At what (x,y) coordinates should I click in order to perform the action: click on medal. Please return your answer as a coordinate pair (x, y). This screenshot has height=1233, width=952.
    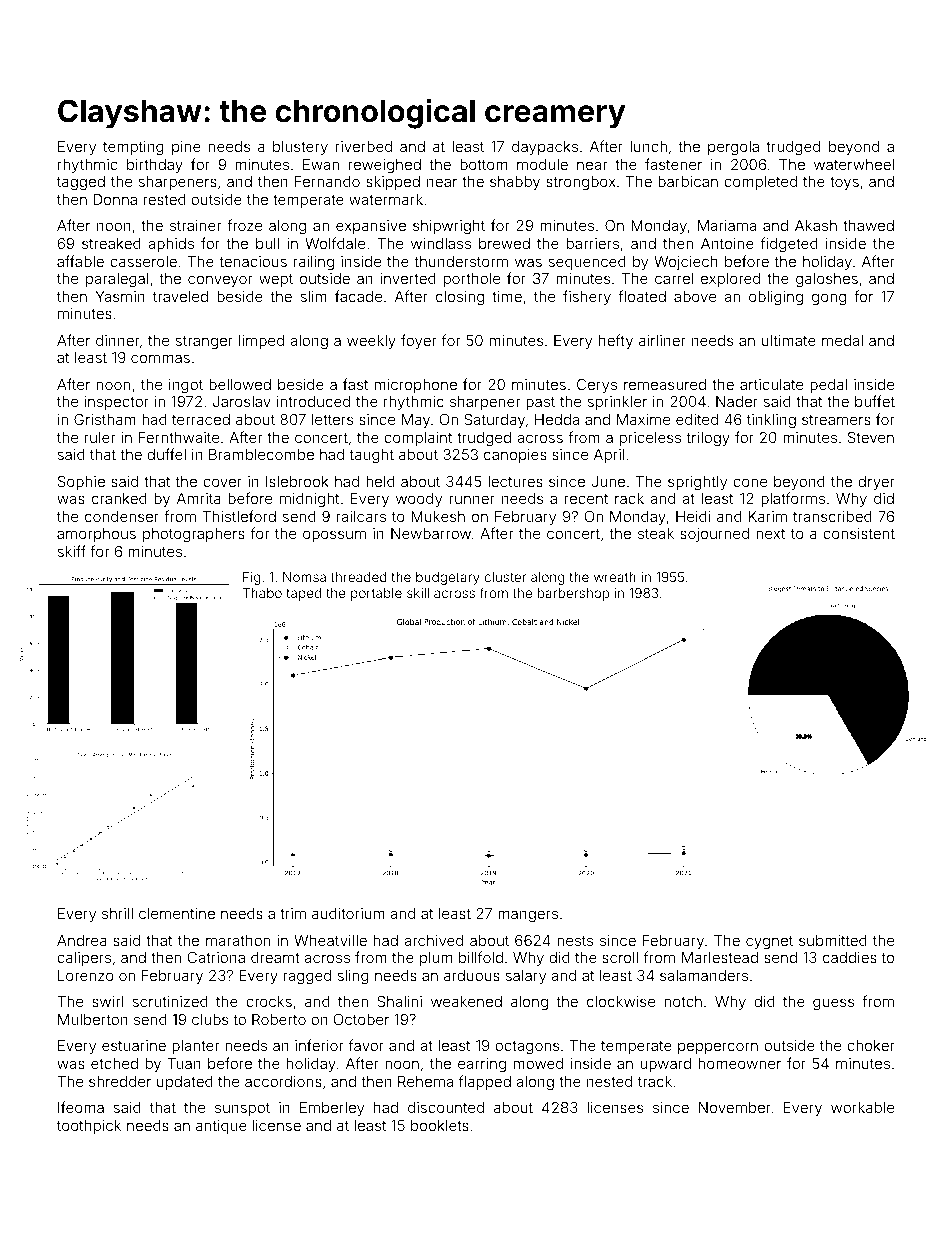
    Looking at the image, I should click on (842, 340).
